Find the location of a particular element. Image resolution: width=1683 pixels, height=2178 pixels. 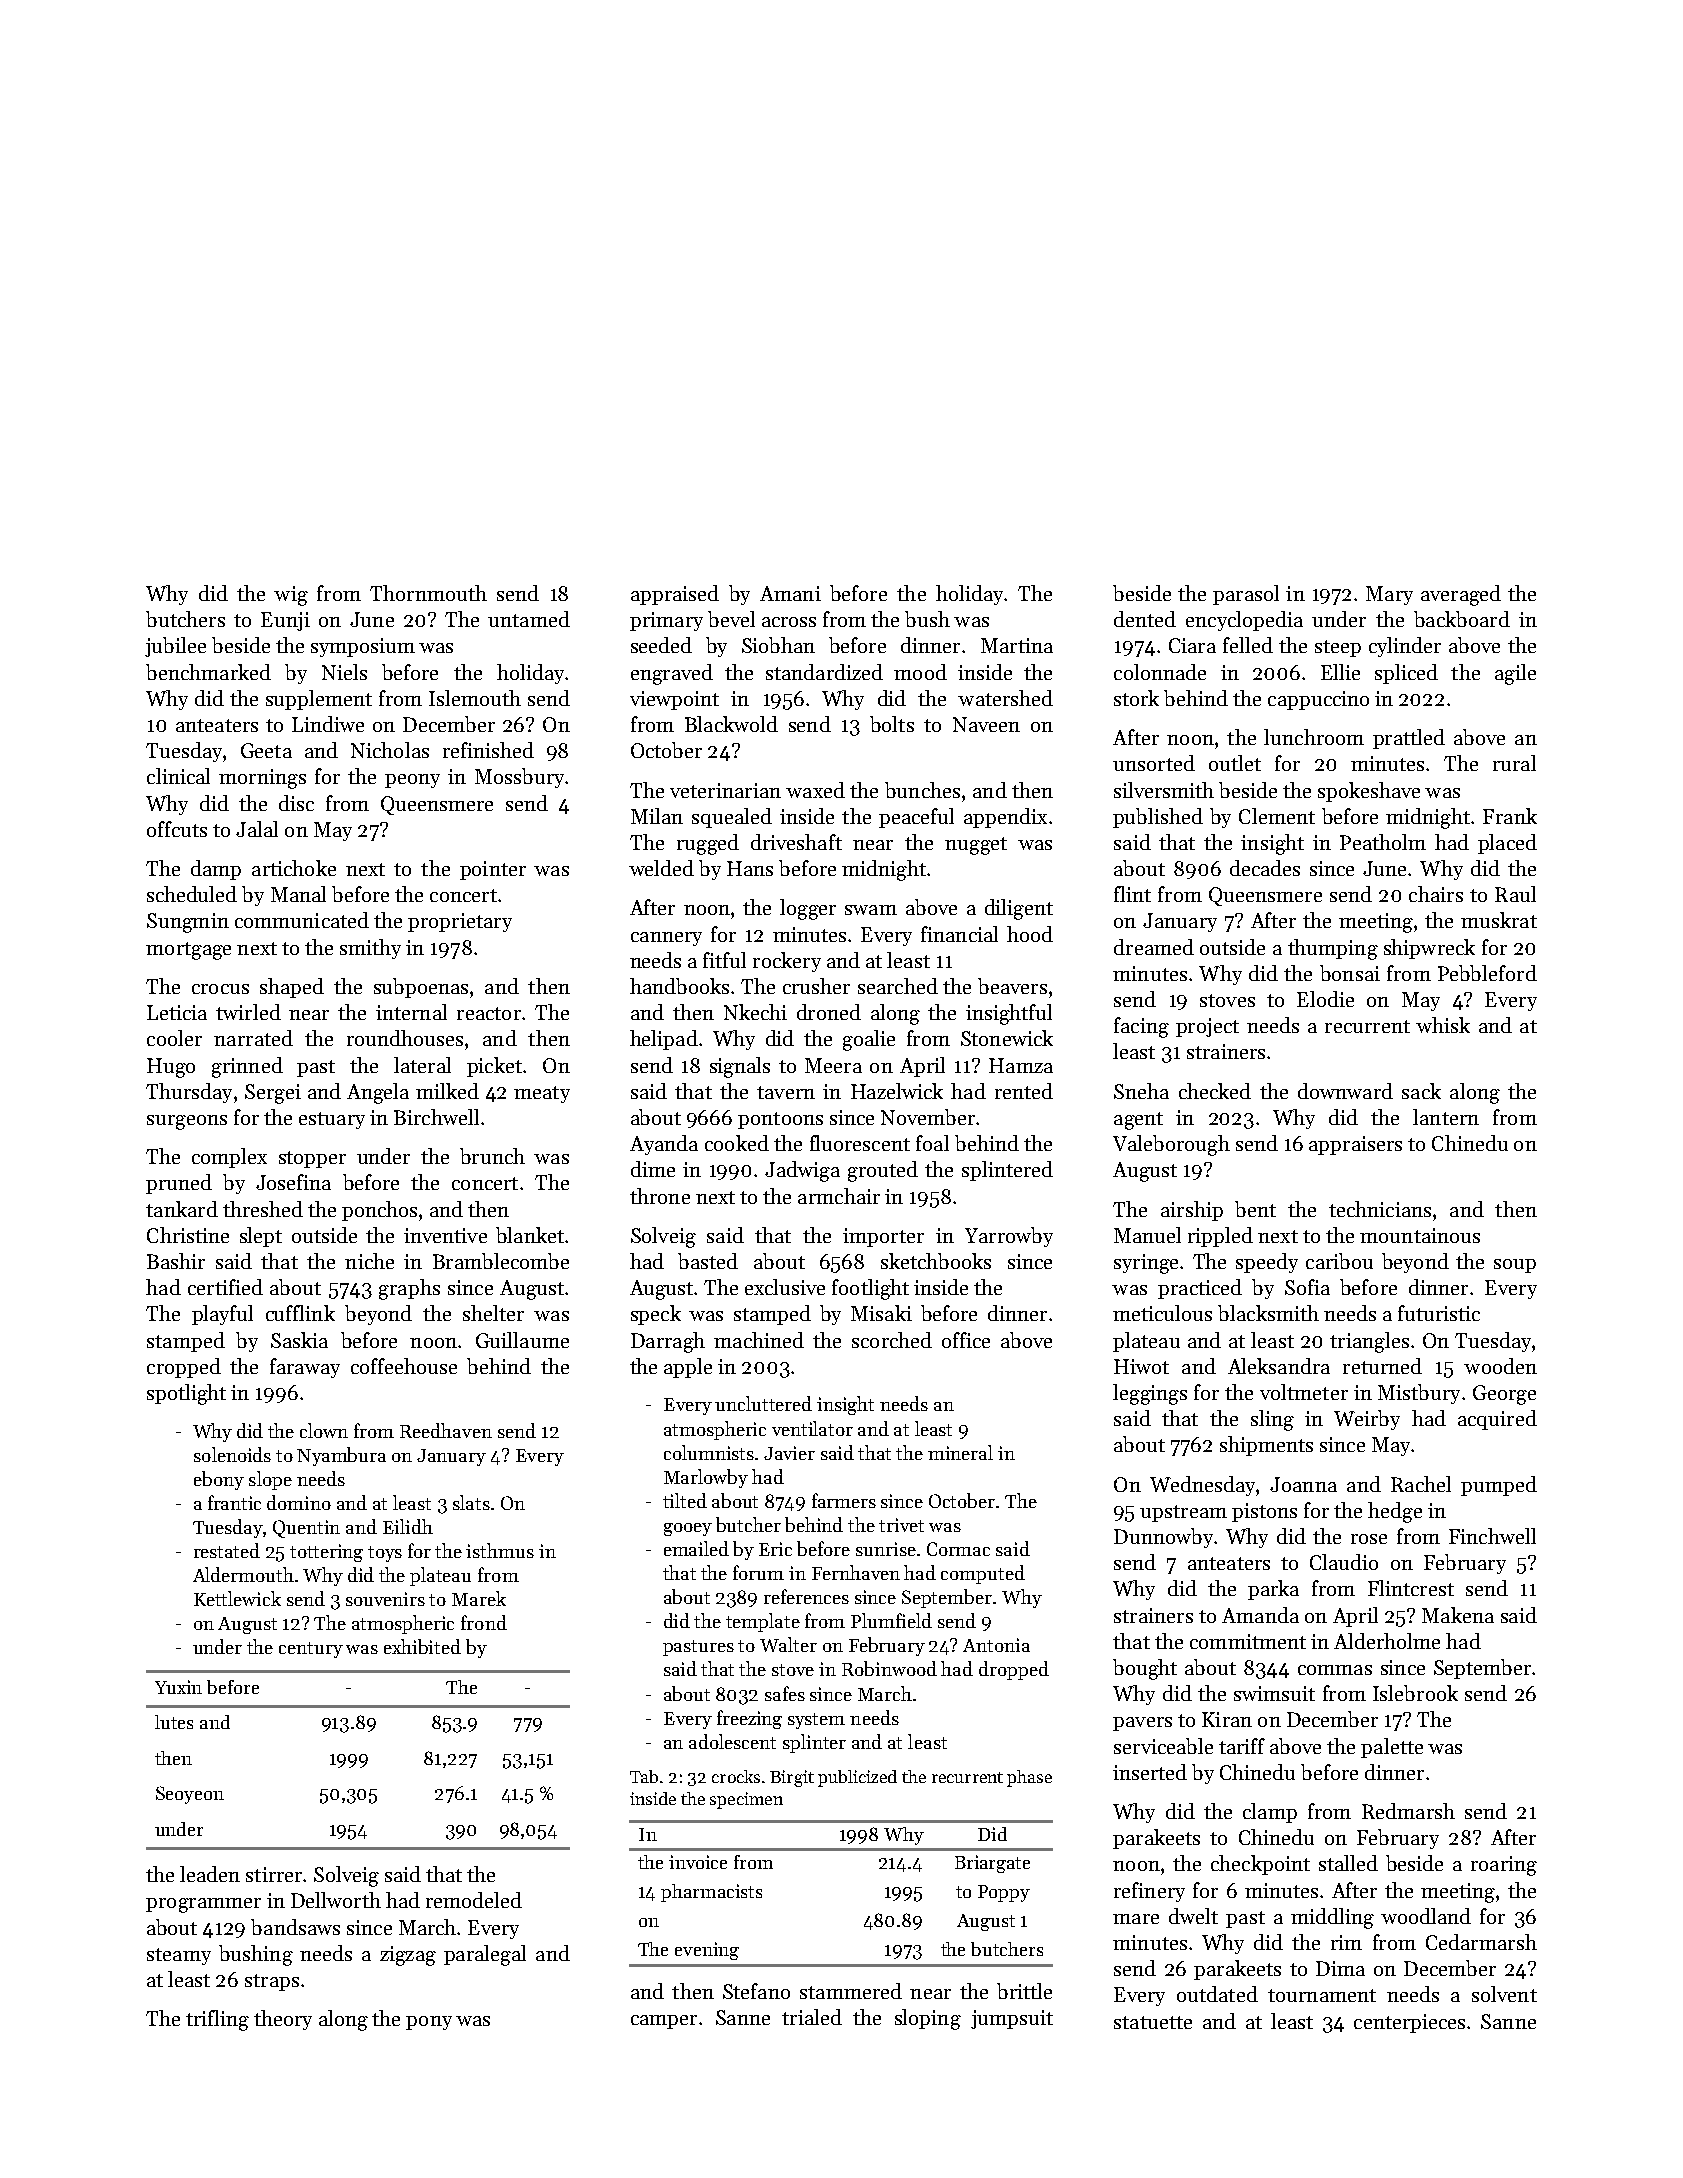

jumpsuit is located at coordinates (1012, 2019).
